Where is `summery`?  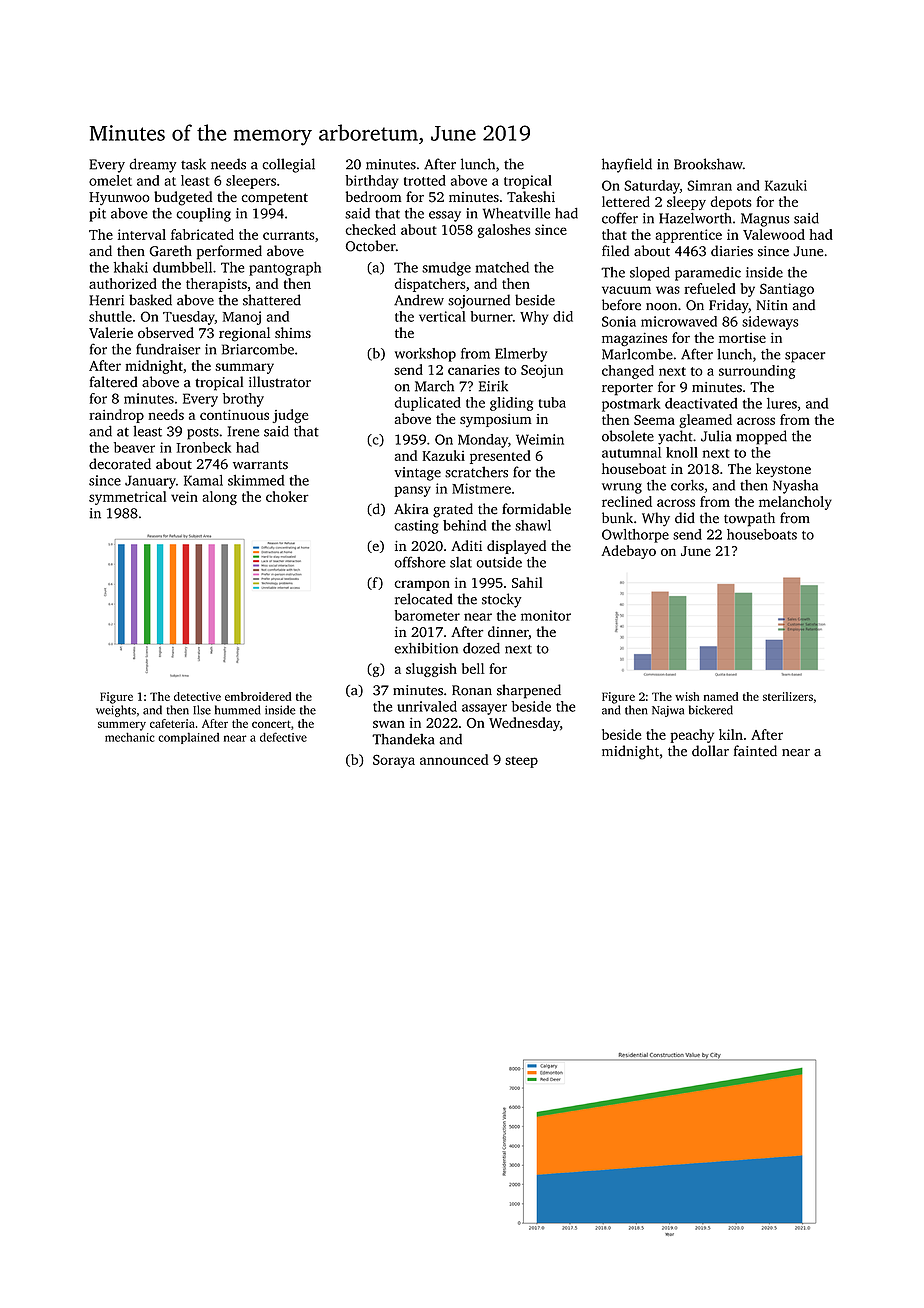
summery is located at coordinates (122, 726).
